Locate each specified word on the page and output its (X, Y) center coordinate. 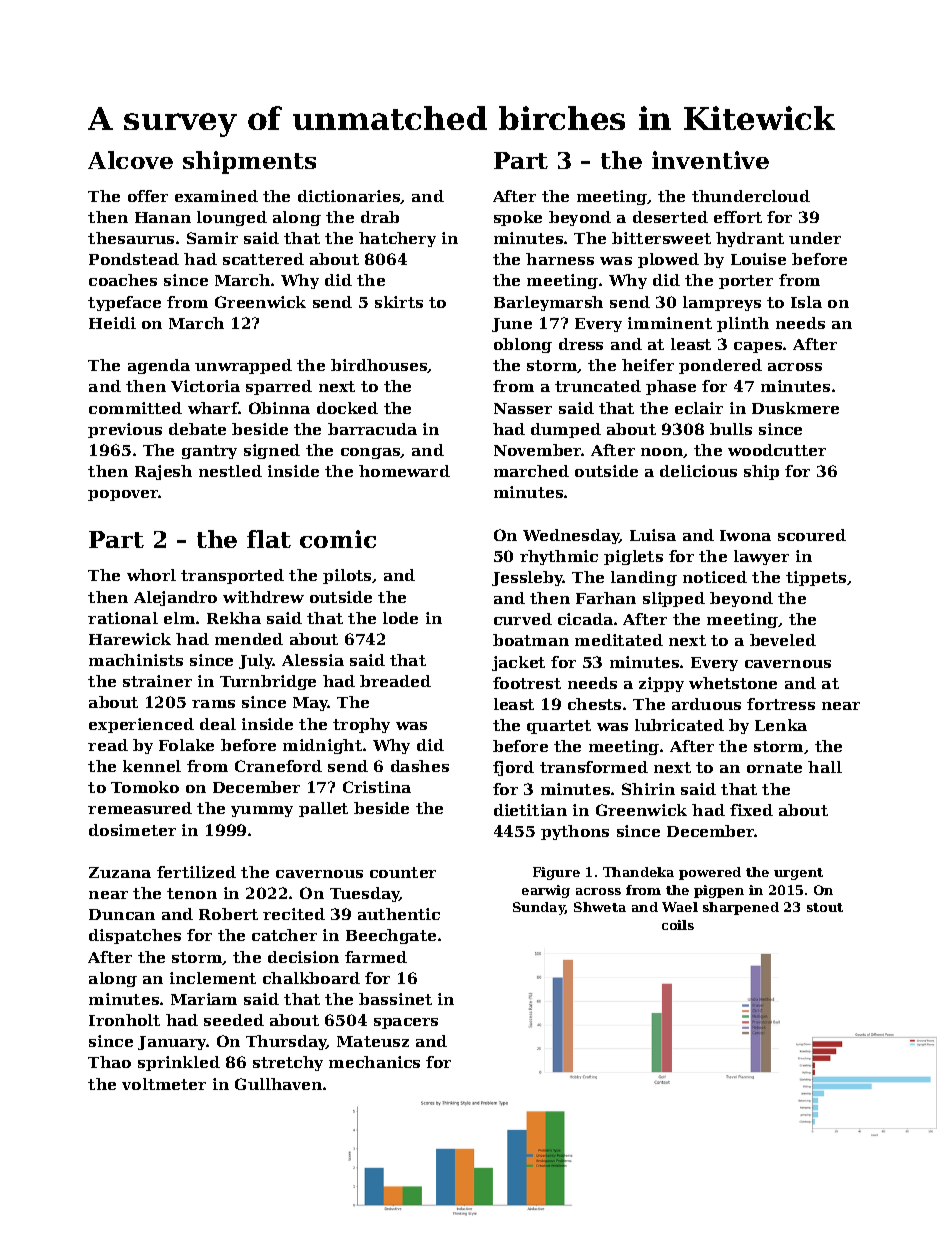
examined (216, 196)
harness (560, 259)
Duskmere (795, 408)
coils (678, 925)
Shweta (600, 907)
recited (294, 914)
